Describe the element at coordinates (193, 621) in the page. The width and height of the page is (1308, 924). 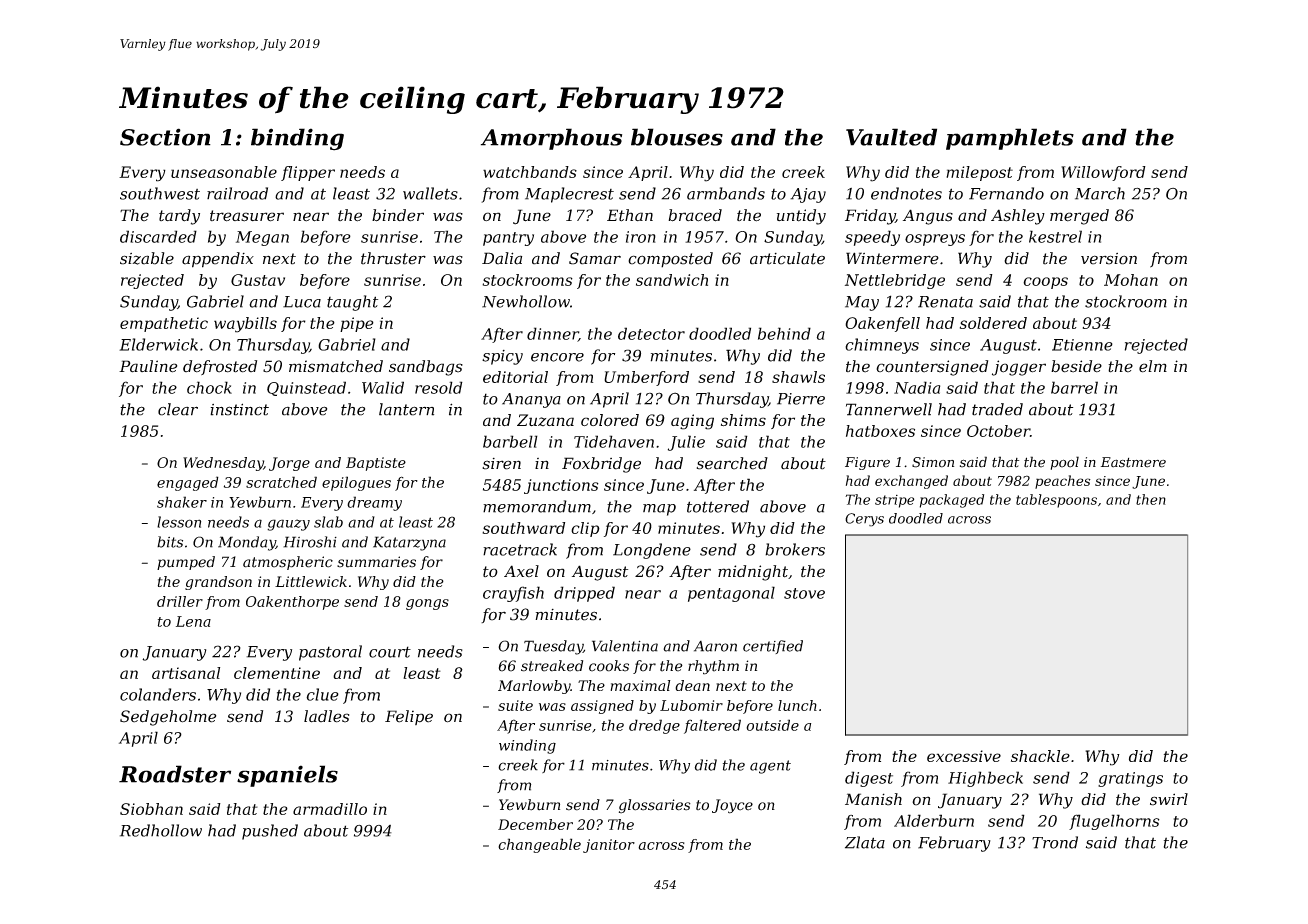
I see `Lena` at that location.
